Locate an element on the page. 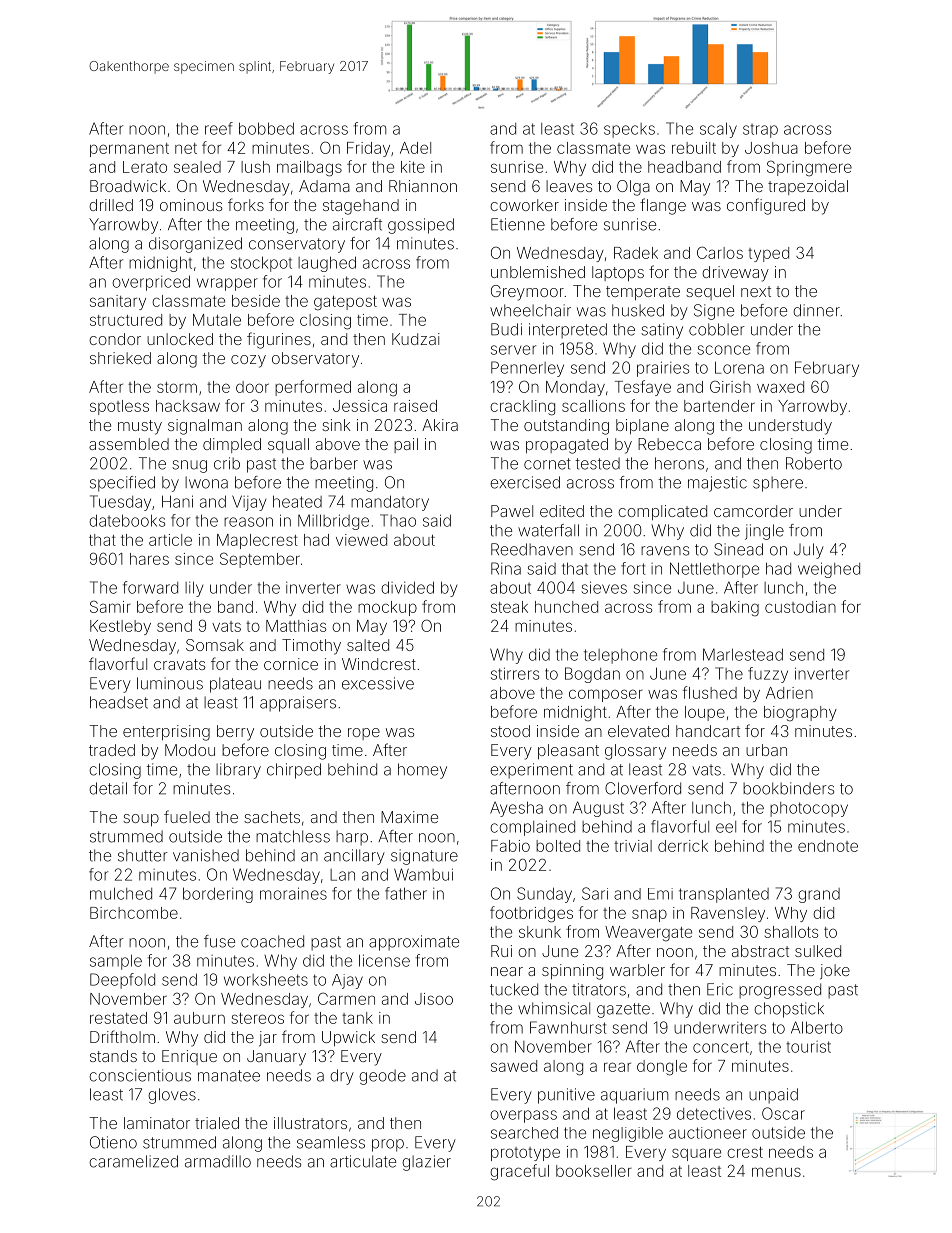 The height and width of the document is (1233, 952). strap is located at coordinates (760, 131).
